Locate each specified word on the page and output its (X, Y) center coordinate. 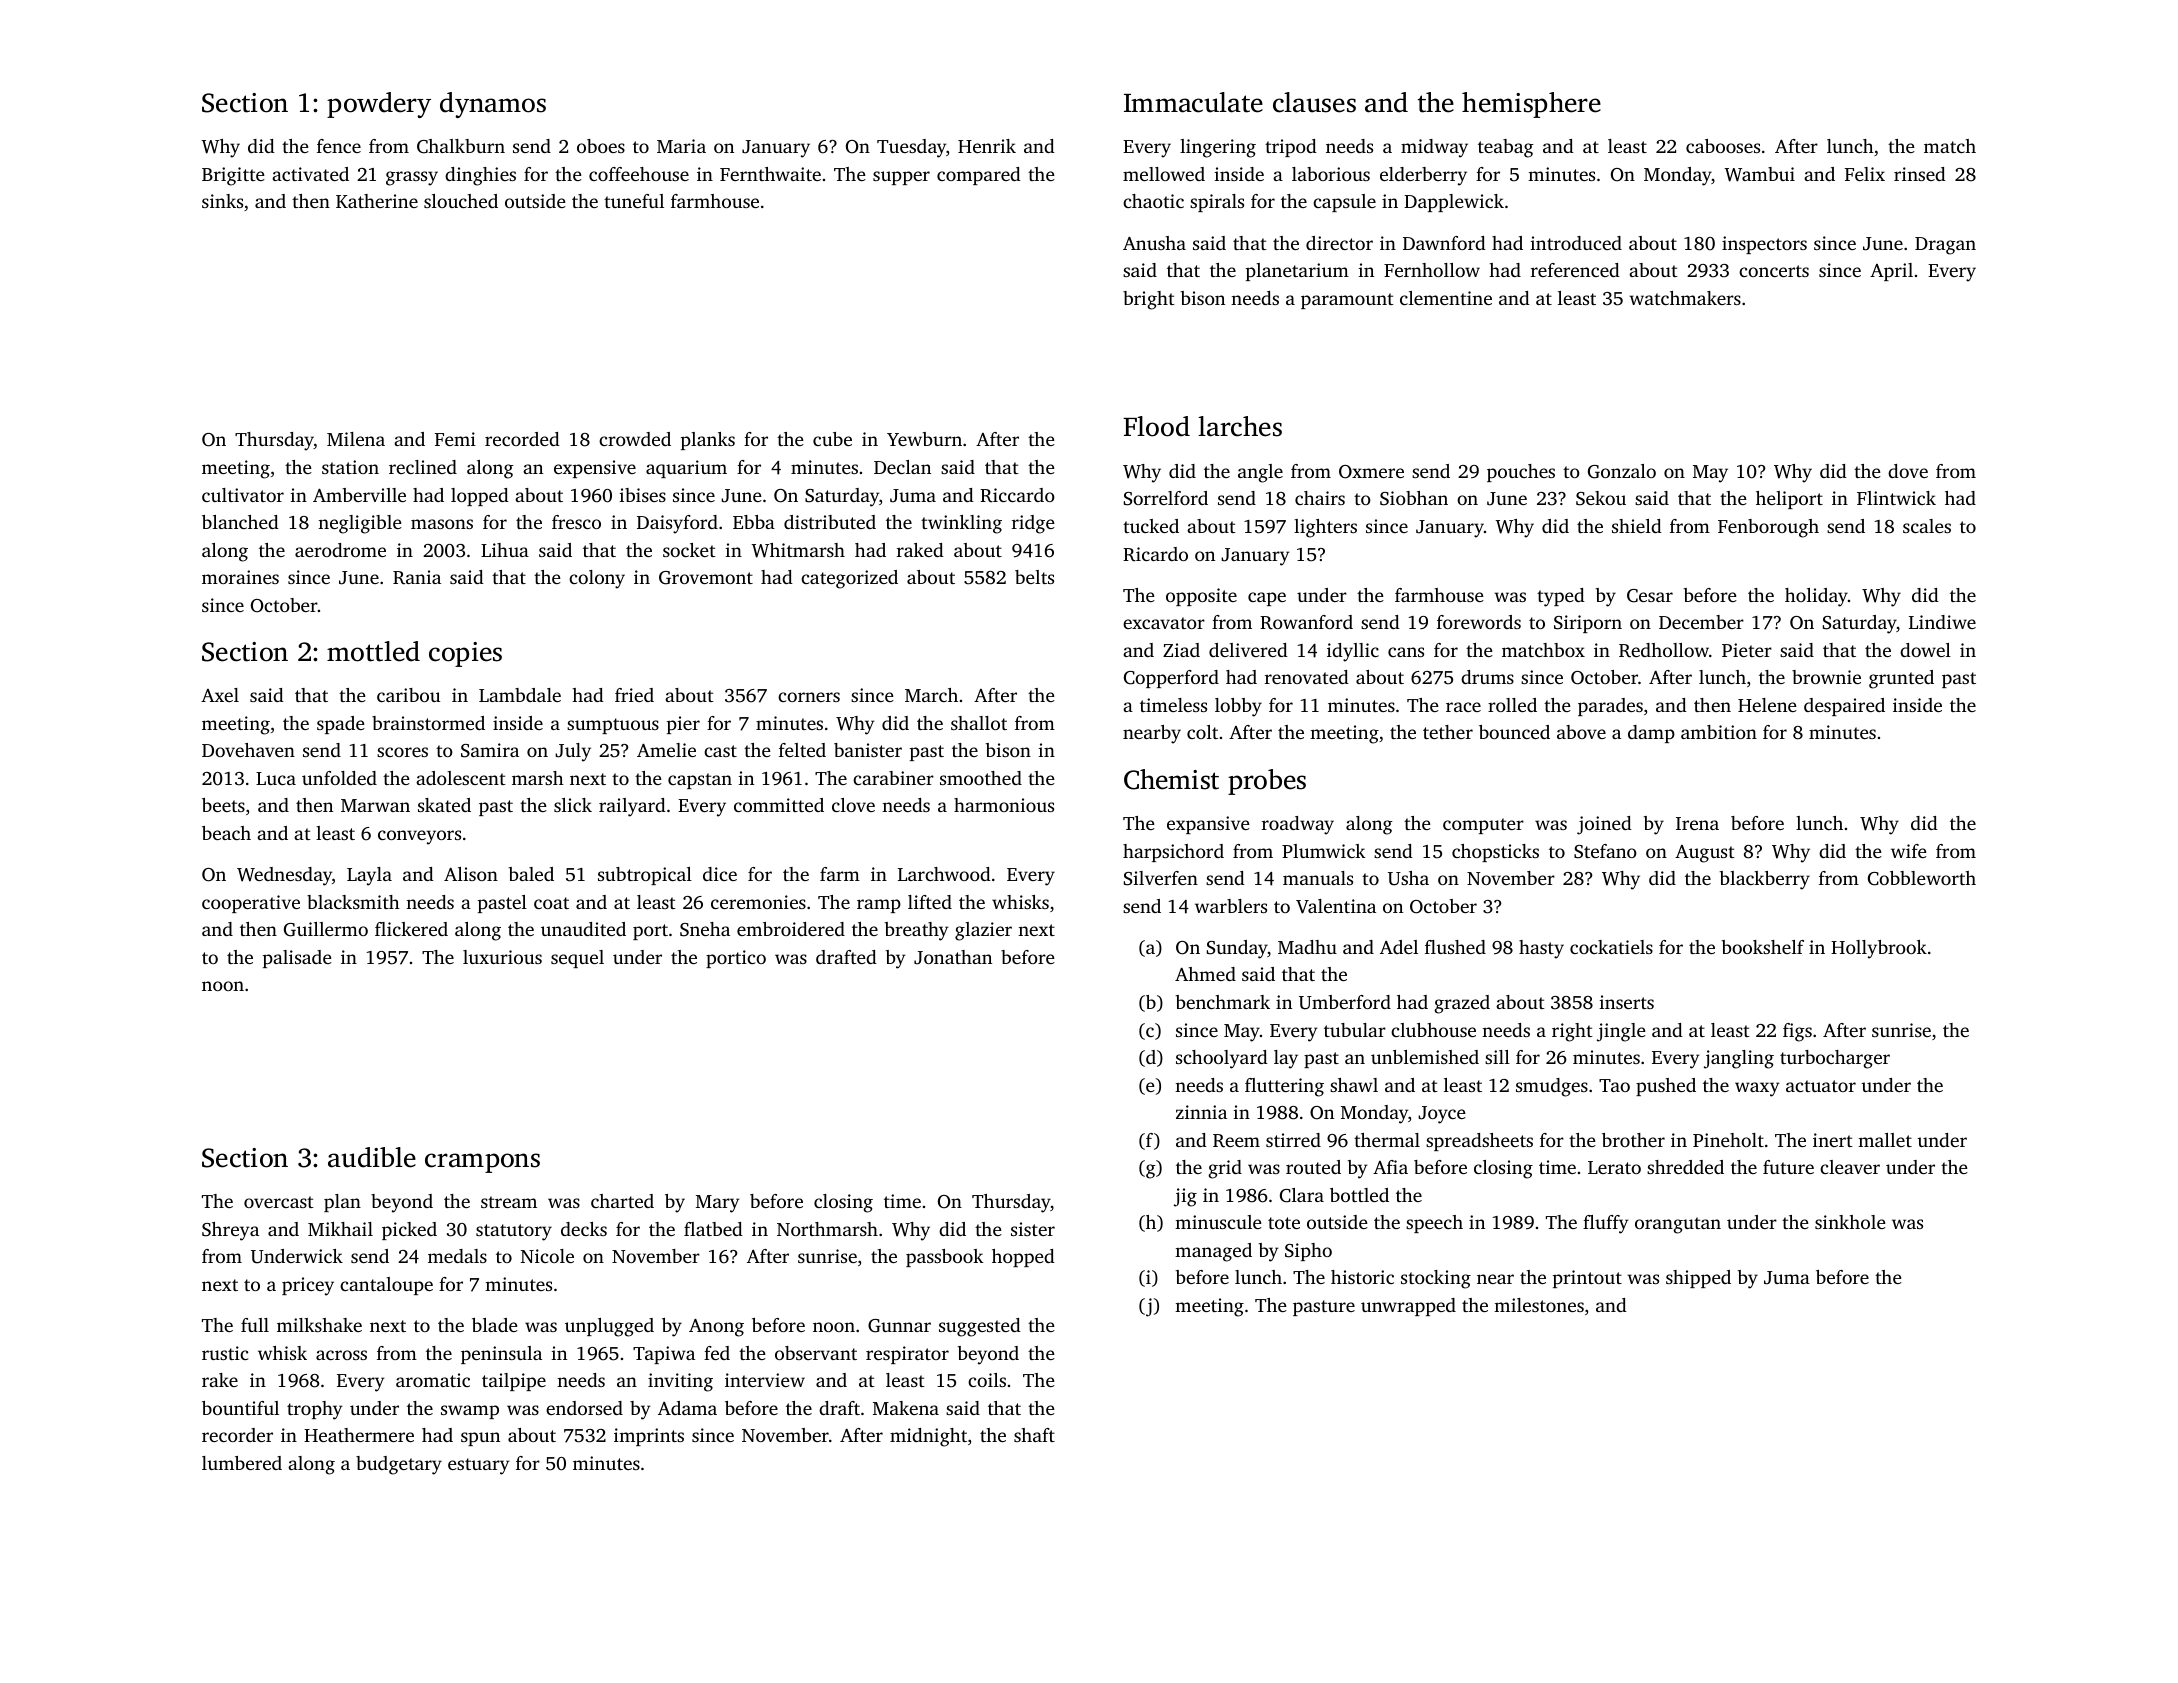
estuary (479, 1466)
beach (226, 833)
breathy (917, 931)
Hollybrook (1879, 949)
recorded (522, 439)
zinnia (1201, 1112)
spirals (1217, 203)
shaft (1034, 1435)
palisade (297, 959)
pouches (1521, 473)
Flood (1156, 426)
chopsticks (1495, 853)
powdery (379, 105)
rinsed (1920, 174)
